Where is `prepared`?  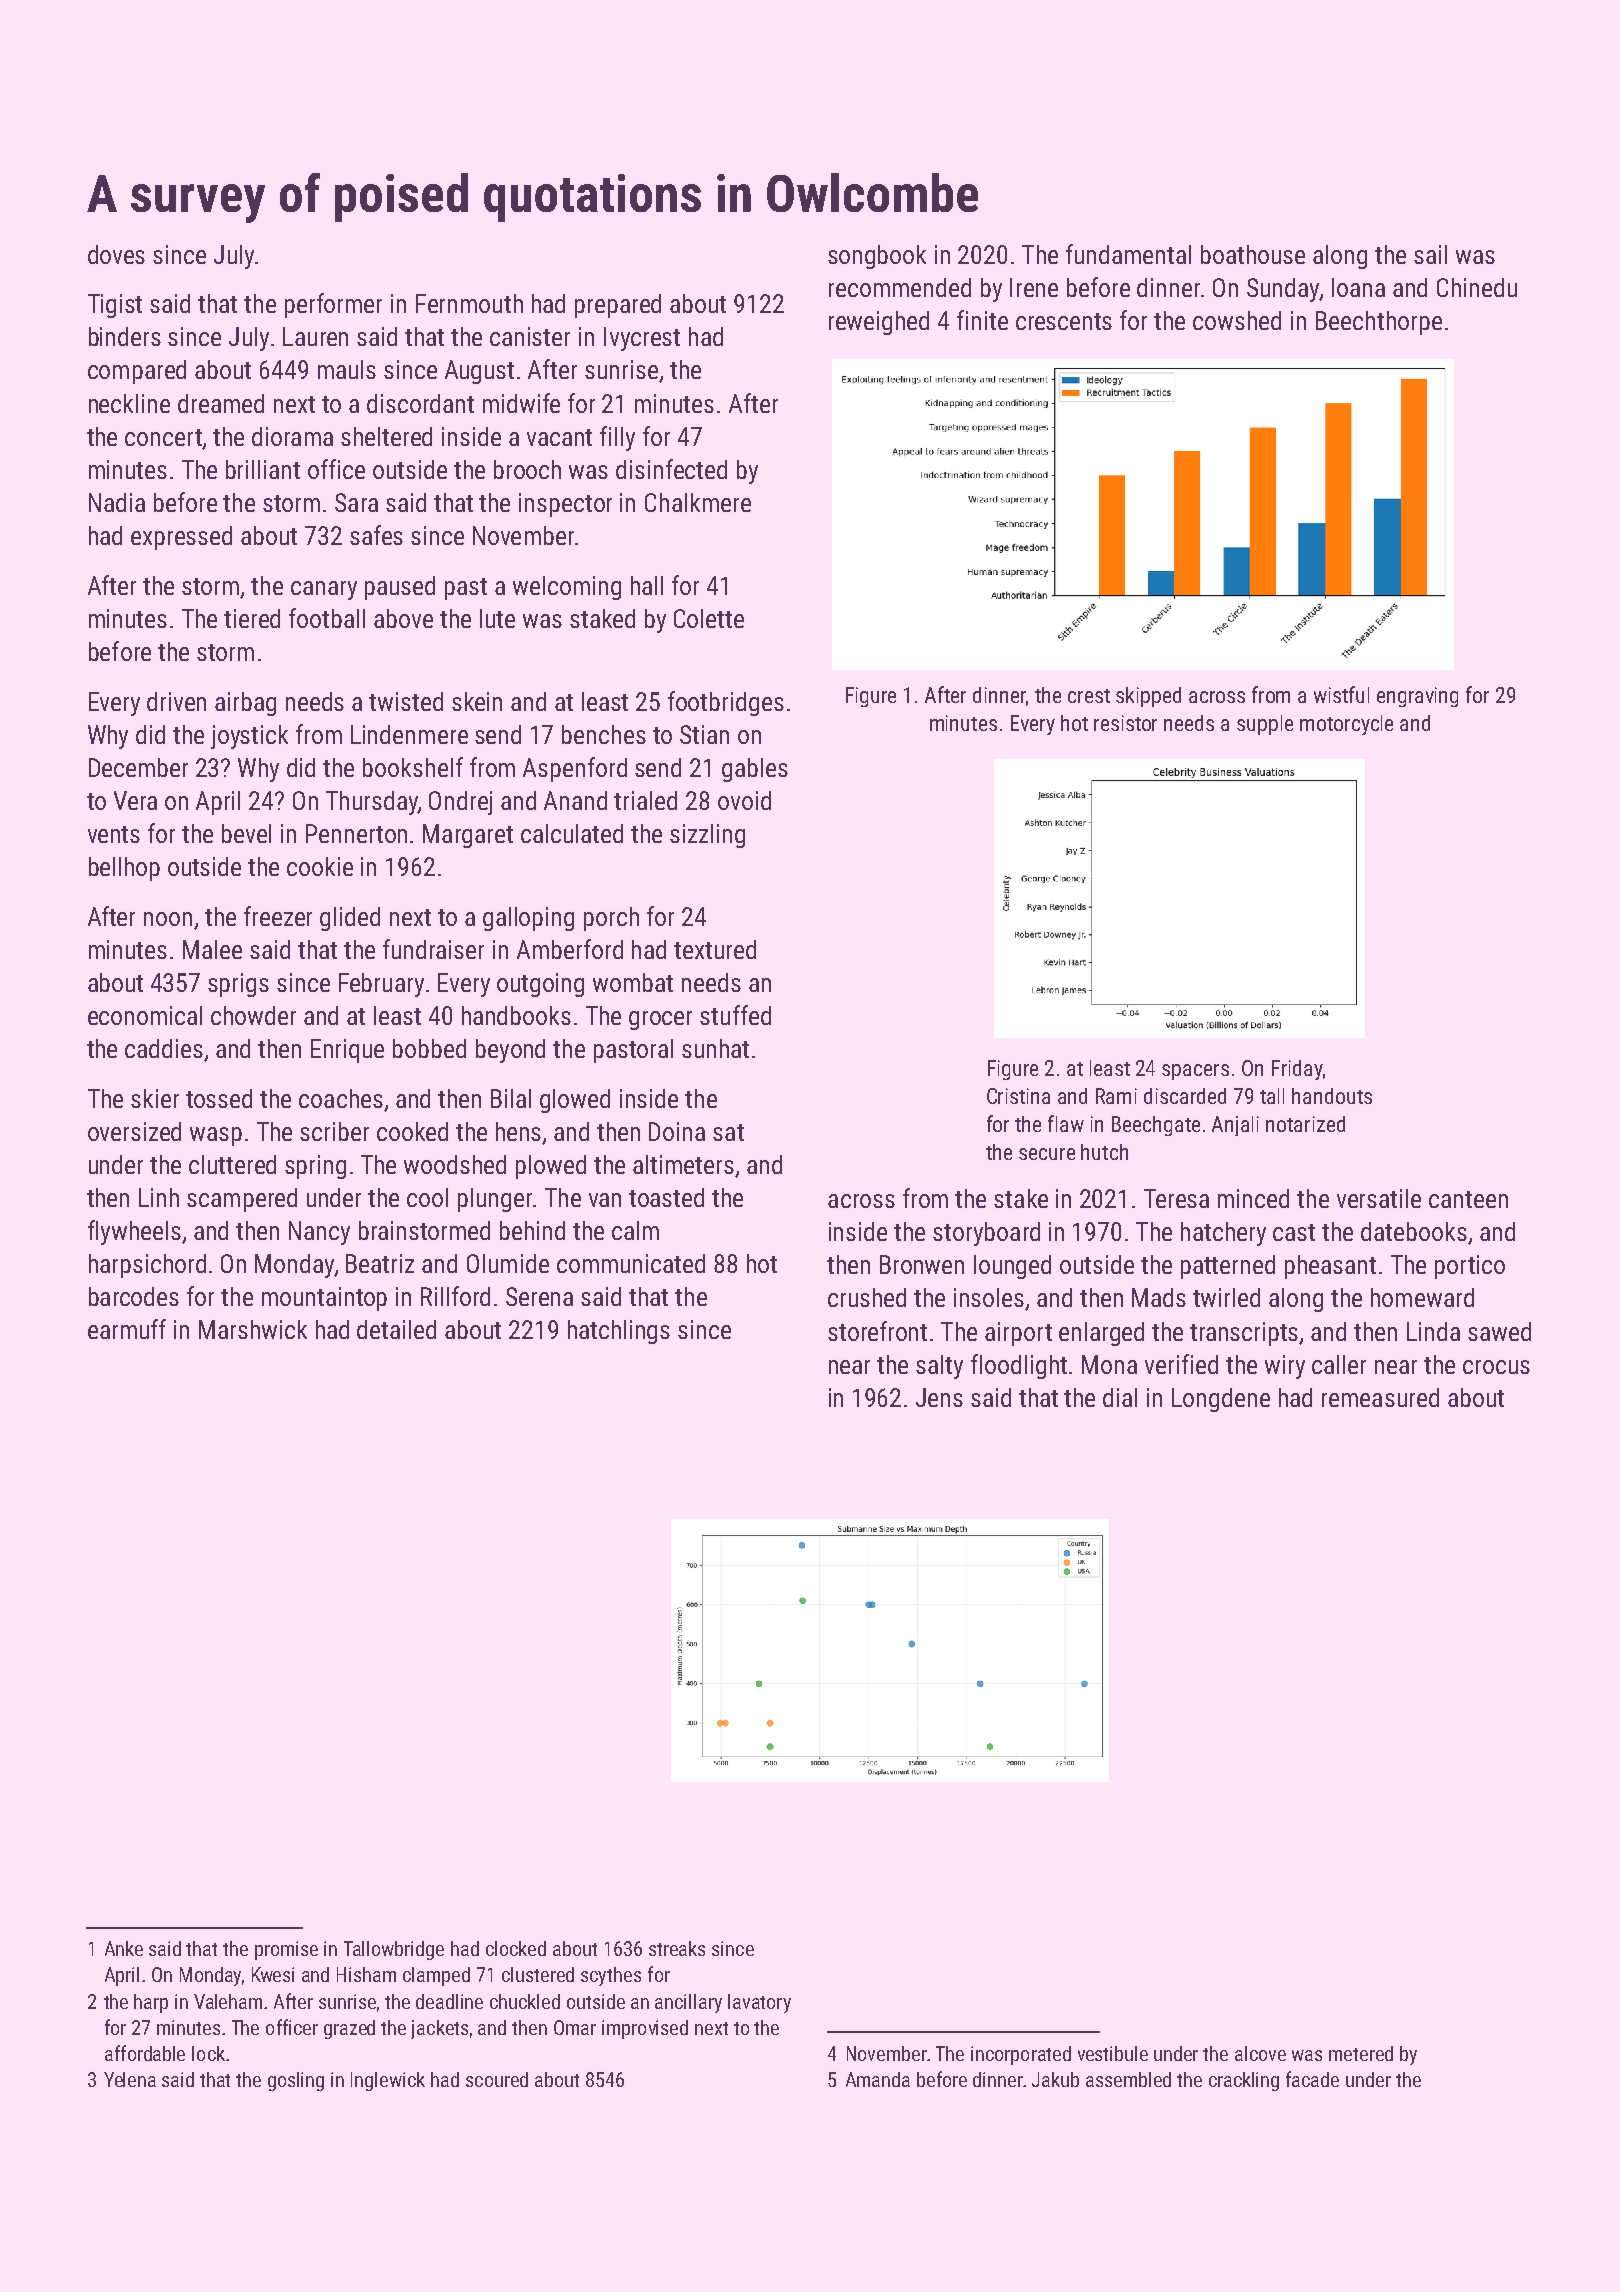 prepared is located at coordinates (618, 306).
